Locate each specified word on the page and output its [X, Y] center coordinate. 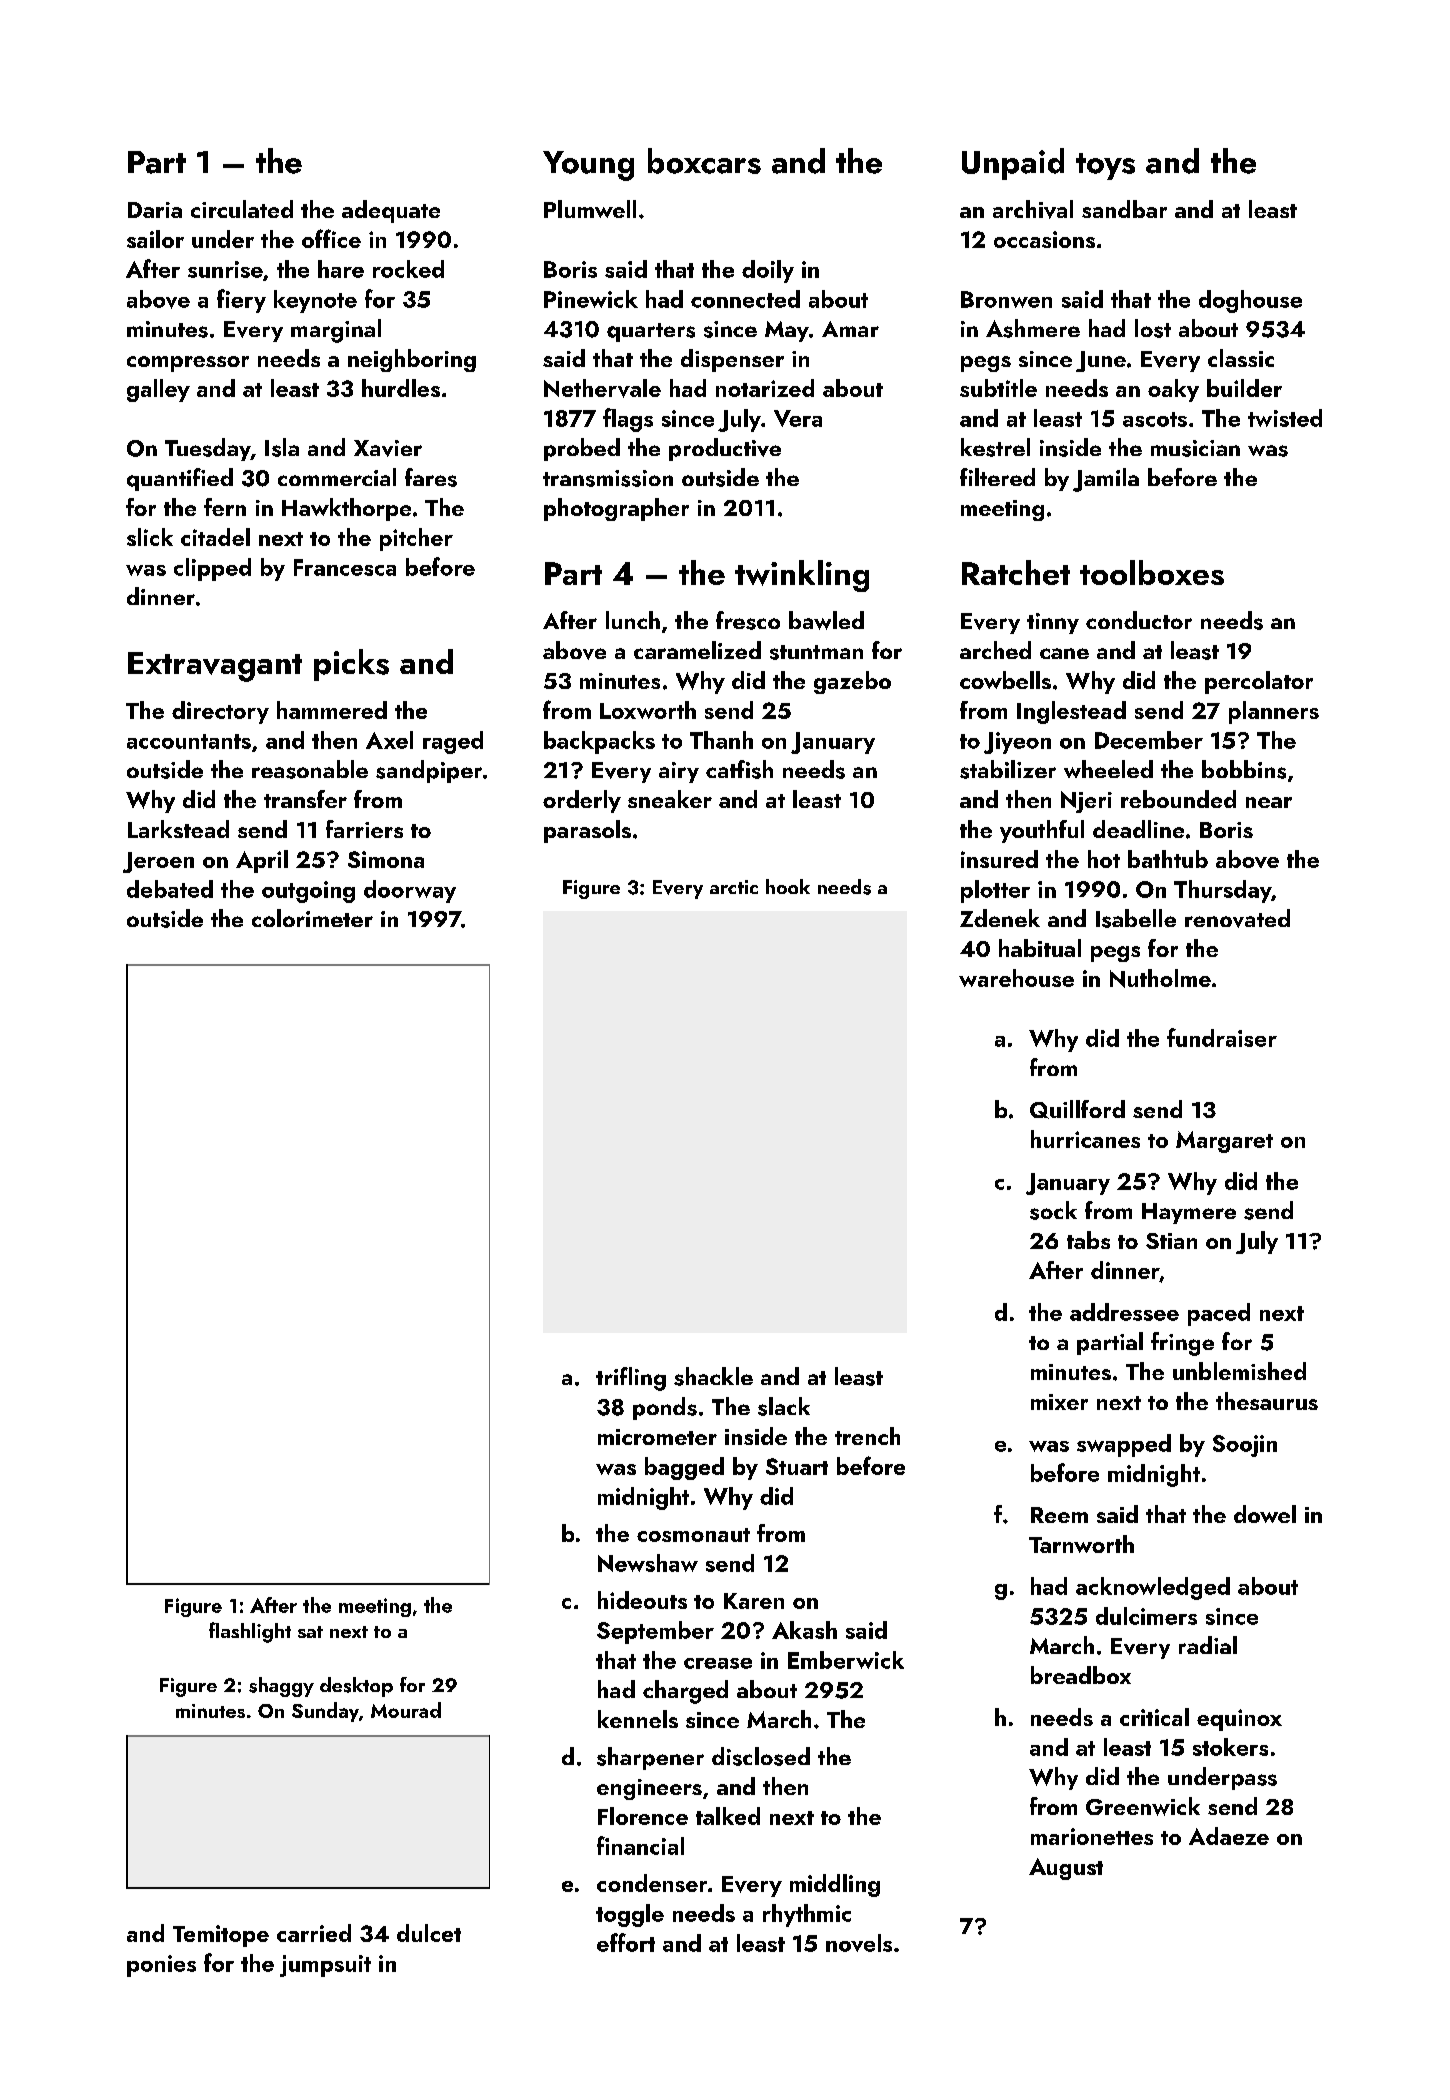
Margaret [1224, 1142]
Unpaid [1013, 164]
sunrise [225, 269]
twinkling [802, 576]
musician [1195, 448]
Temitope [221, 1936]
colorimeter [312, 918]
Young [588, 166]
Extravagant [215, 667]
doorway [410, 891]
